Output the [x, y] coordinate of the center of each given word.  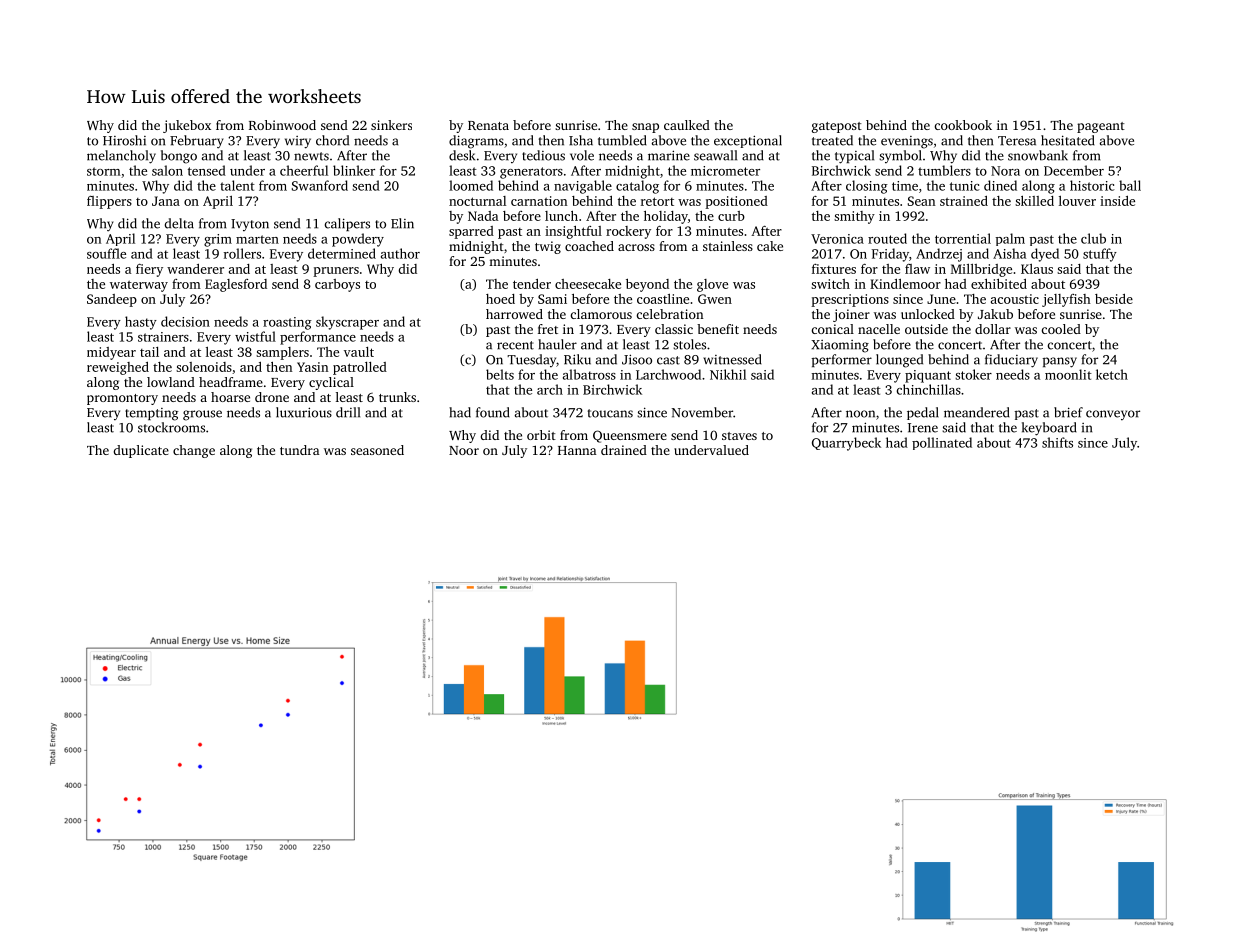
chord [332, 140]
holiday [666, 217]
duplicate [141, 451]
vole [582, 155]
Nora [1005, 171]
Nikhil [728, 374]
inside [1117, 201]
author [400, 253]
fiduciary [1011, 361]
